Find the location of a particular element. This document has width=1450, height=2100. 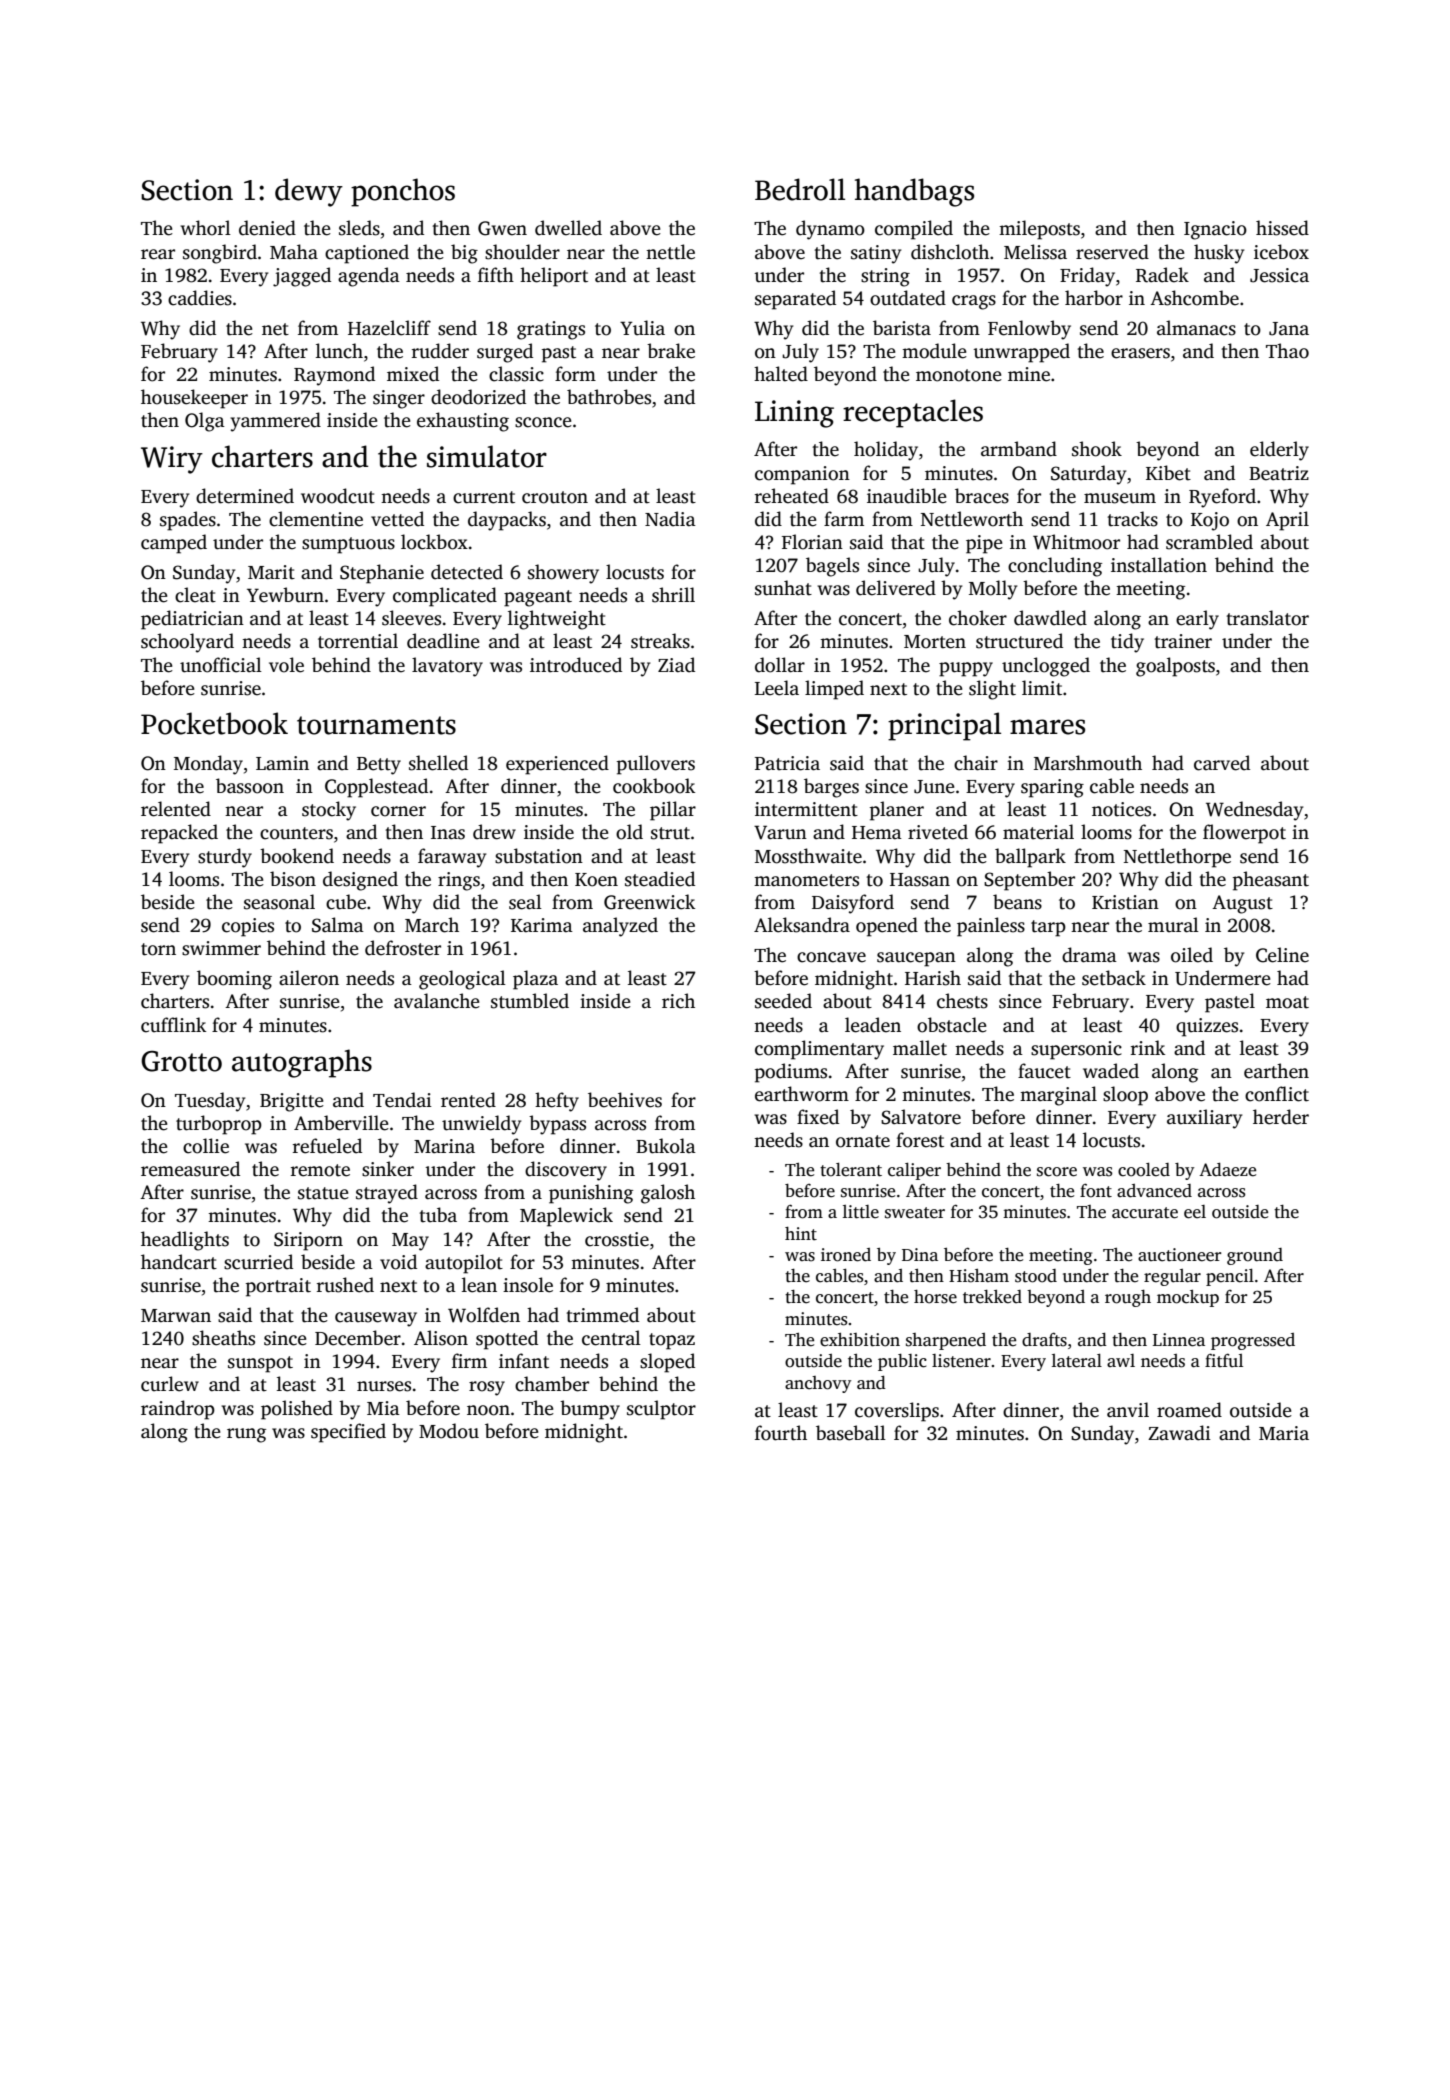

museum is located at coordinates (1120, 498).
